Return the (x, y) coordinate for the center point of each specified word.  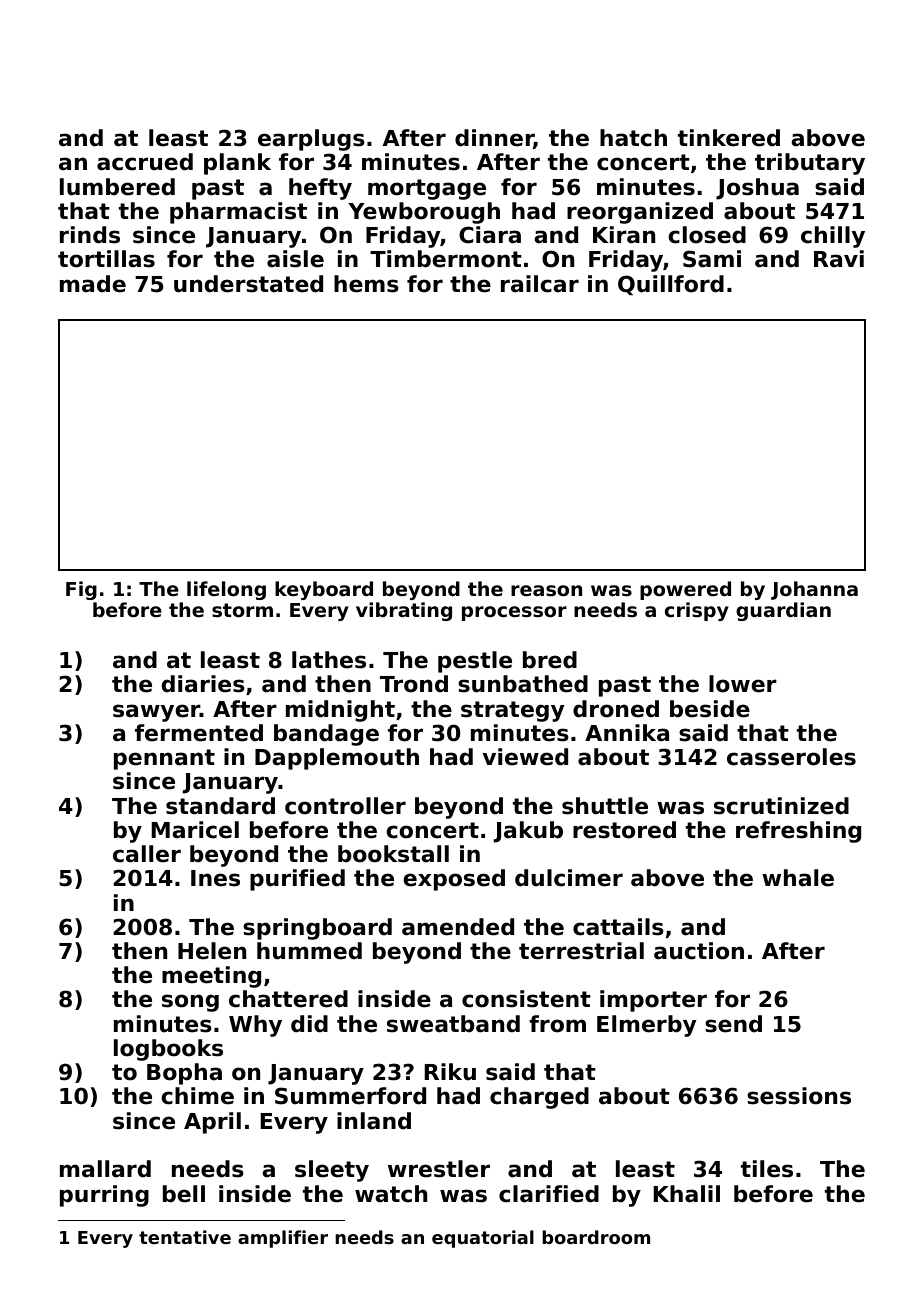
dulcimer (569, 878)
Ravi (839, 259)
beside (710, 709)
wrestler (439, 1169)
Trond (414, 684)
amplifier (283, 1239)
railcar (540, 284)
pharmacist (238, 213)
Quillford (671, 285)
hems (366, 284)
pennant (164, 759)
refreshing (798, 832)
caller (147, 854)
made (93, 284)
